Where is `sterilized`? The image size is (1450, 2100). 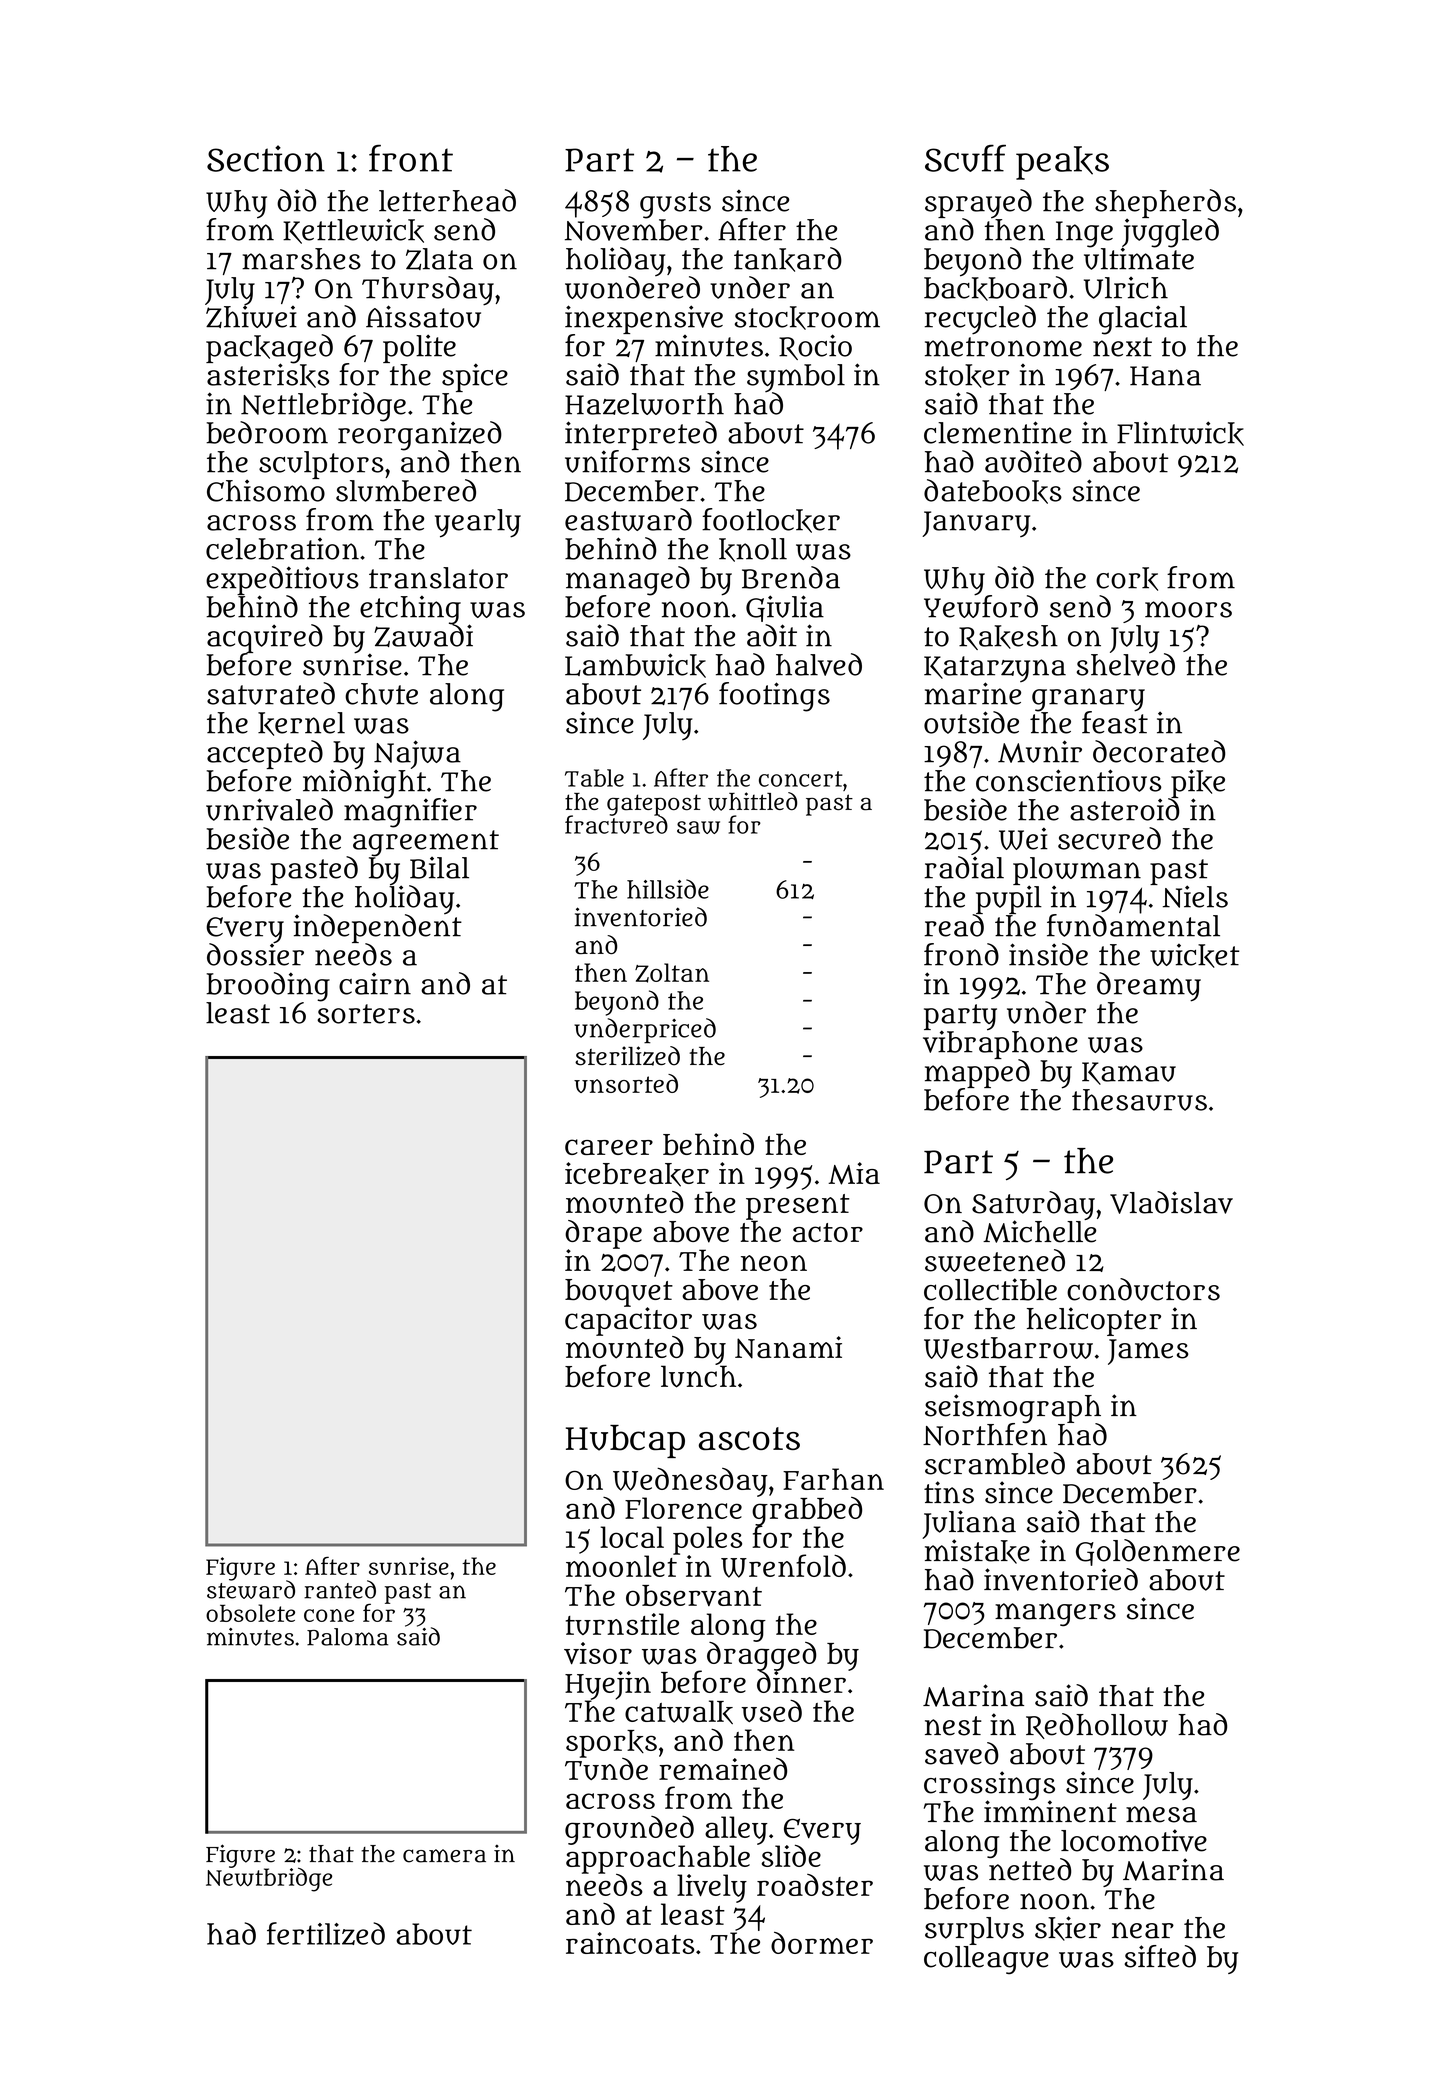 sterilized is located at coordinates (627, 1056).
